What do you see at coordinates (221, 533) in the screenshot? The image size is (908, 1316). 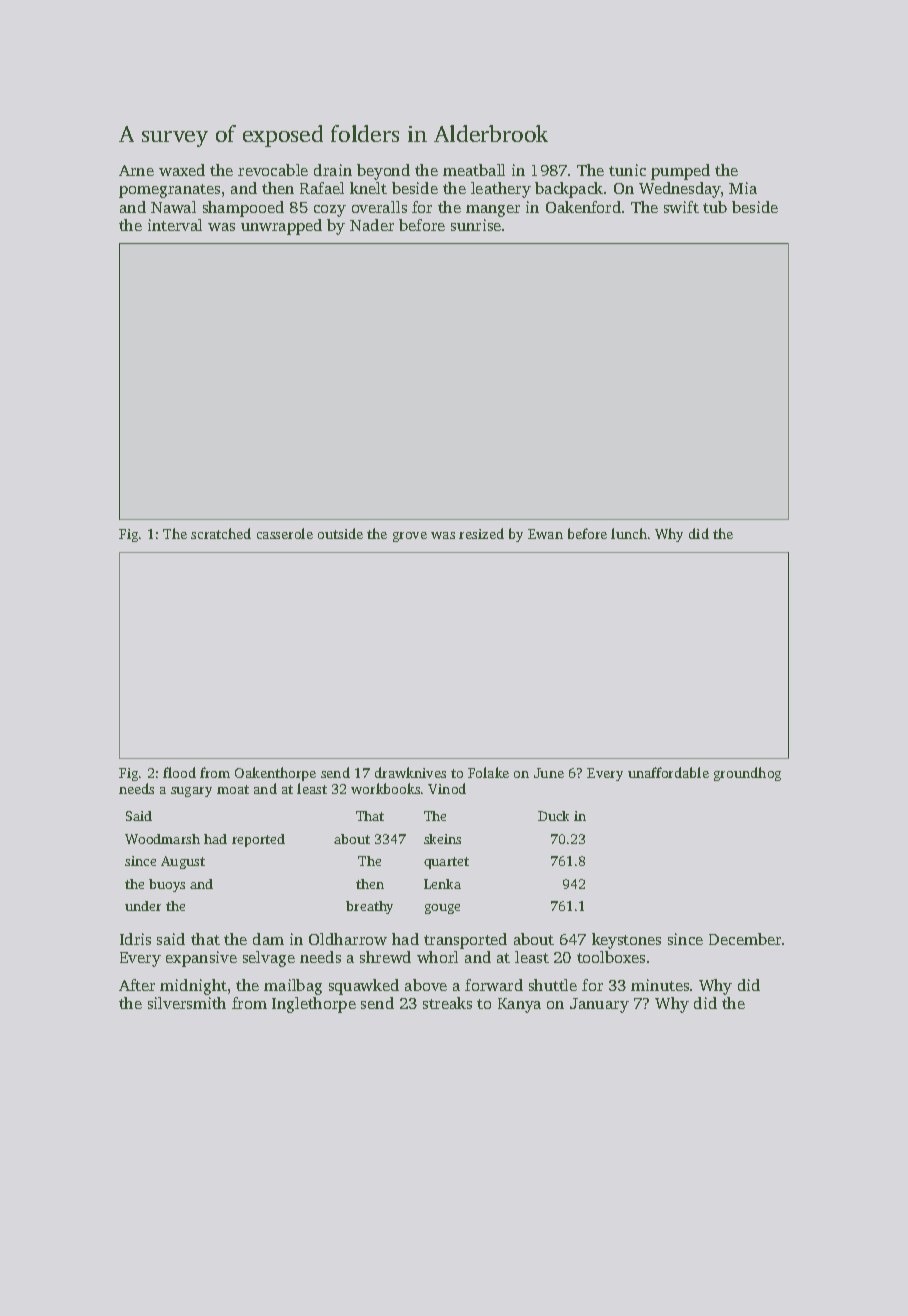 I see `scratched` at bounding box center [221, 533].
